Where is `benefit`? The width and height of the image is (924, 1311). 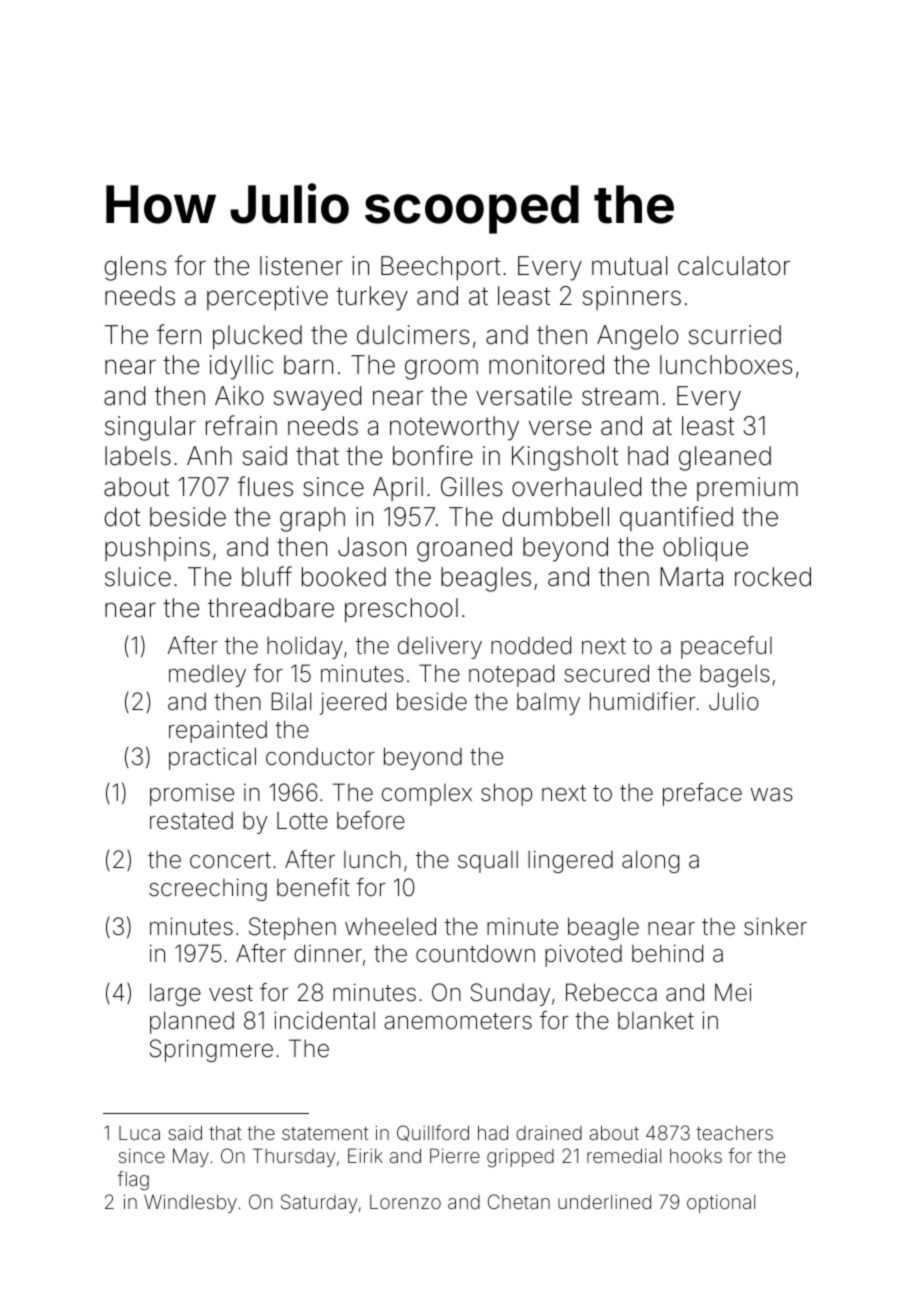
benefit is located at coordinates (313, 887).
